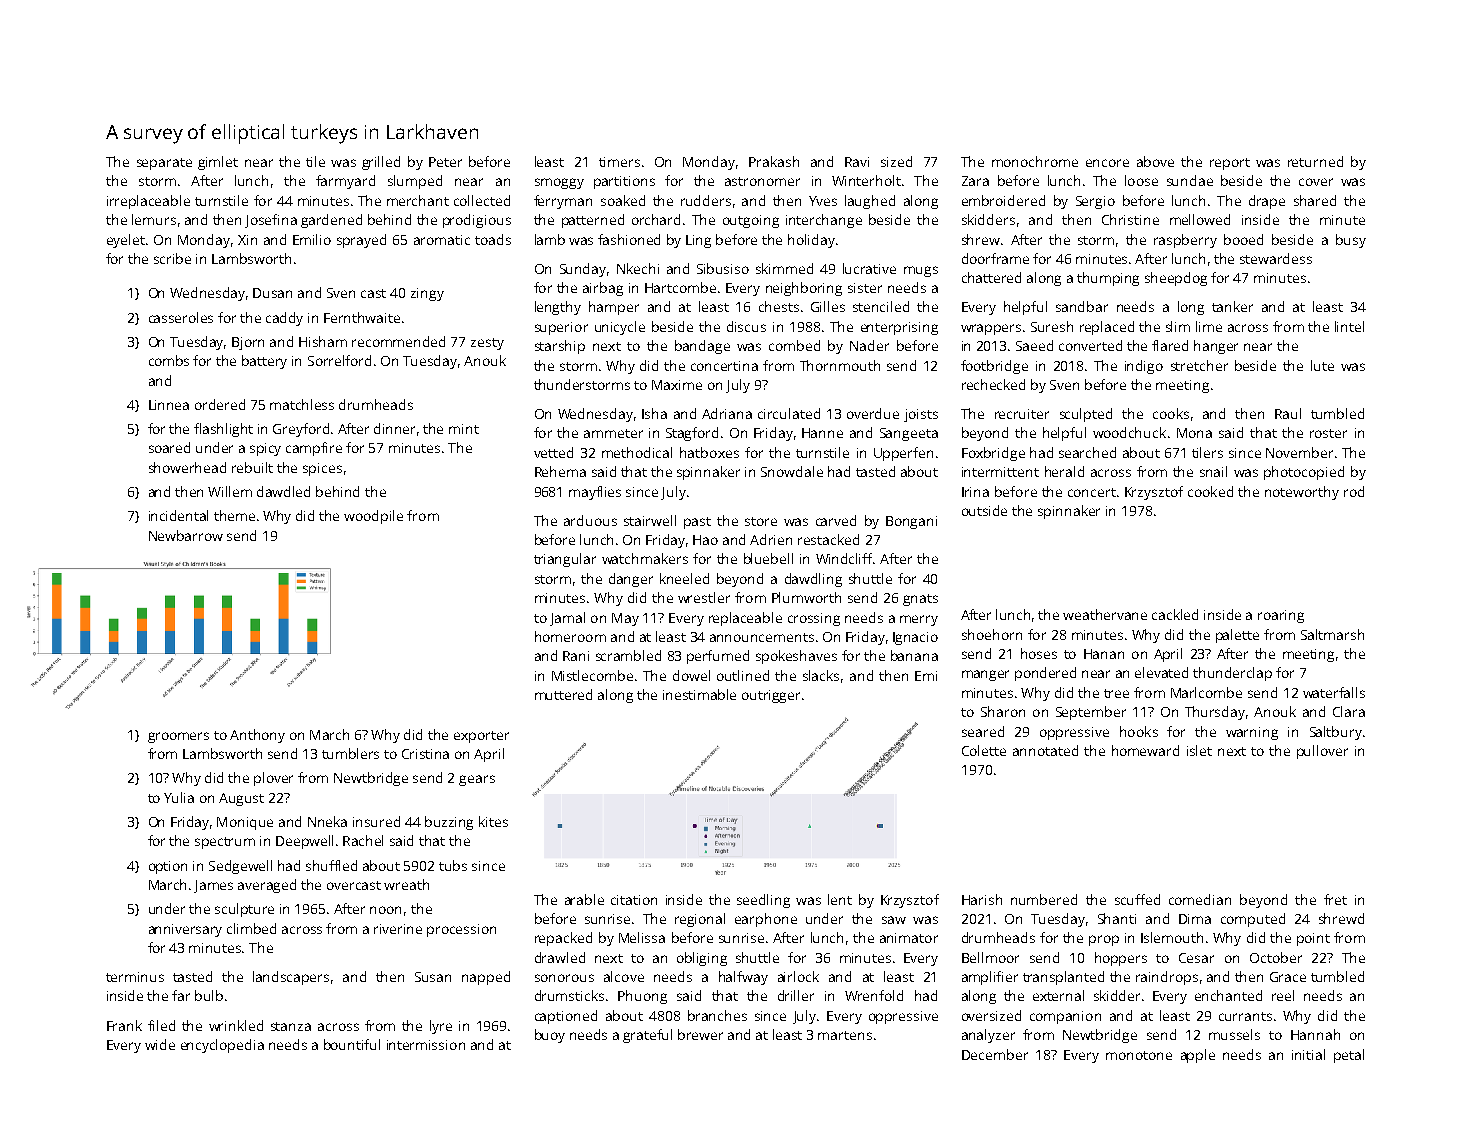 This screenshot has width=1472, height=1138. I want to click on outrigger, so click(771, 696).
